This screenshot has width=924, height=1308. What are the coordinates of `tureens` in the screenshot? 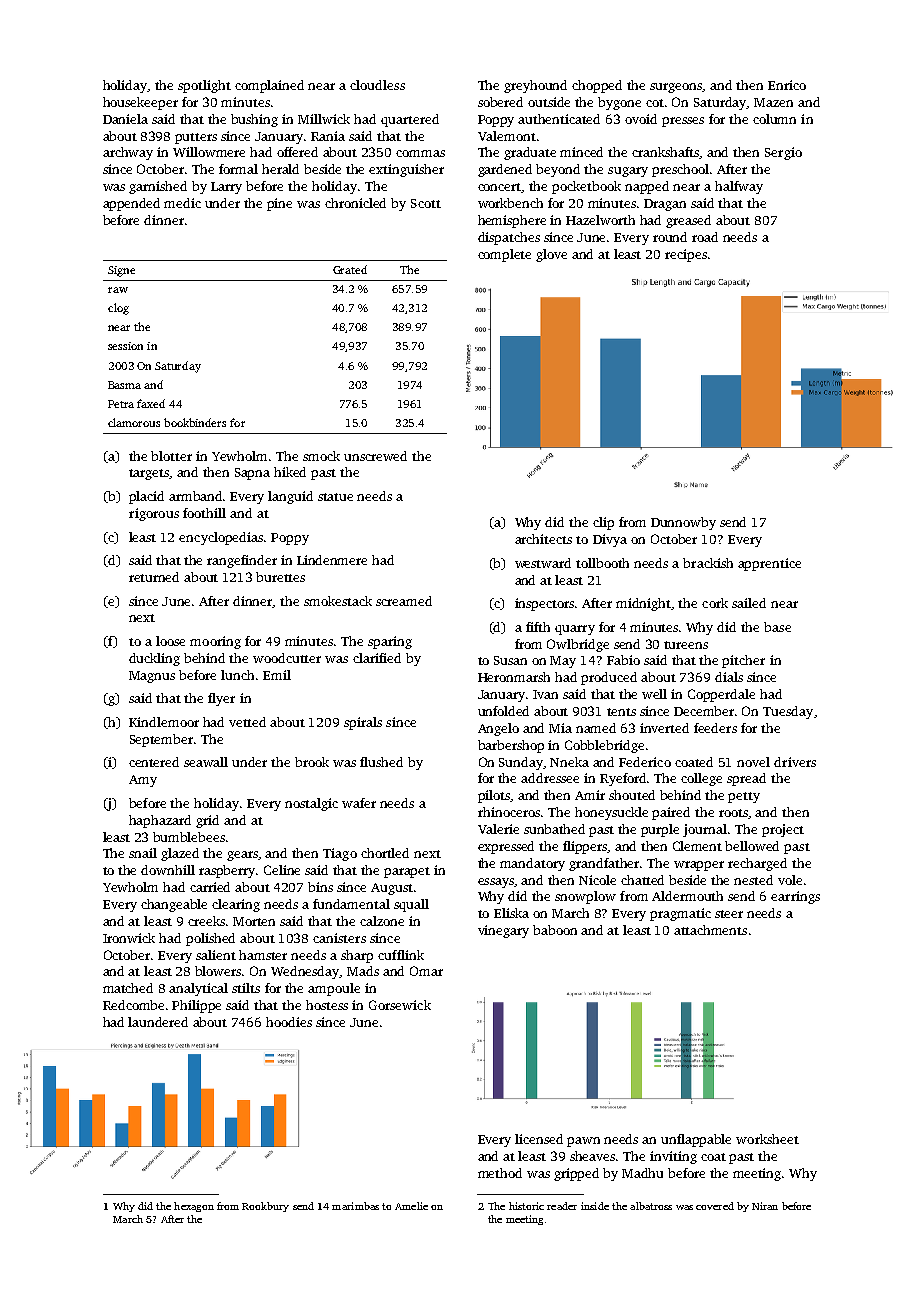 It's located at (686, 645).
